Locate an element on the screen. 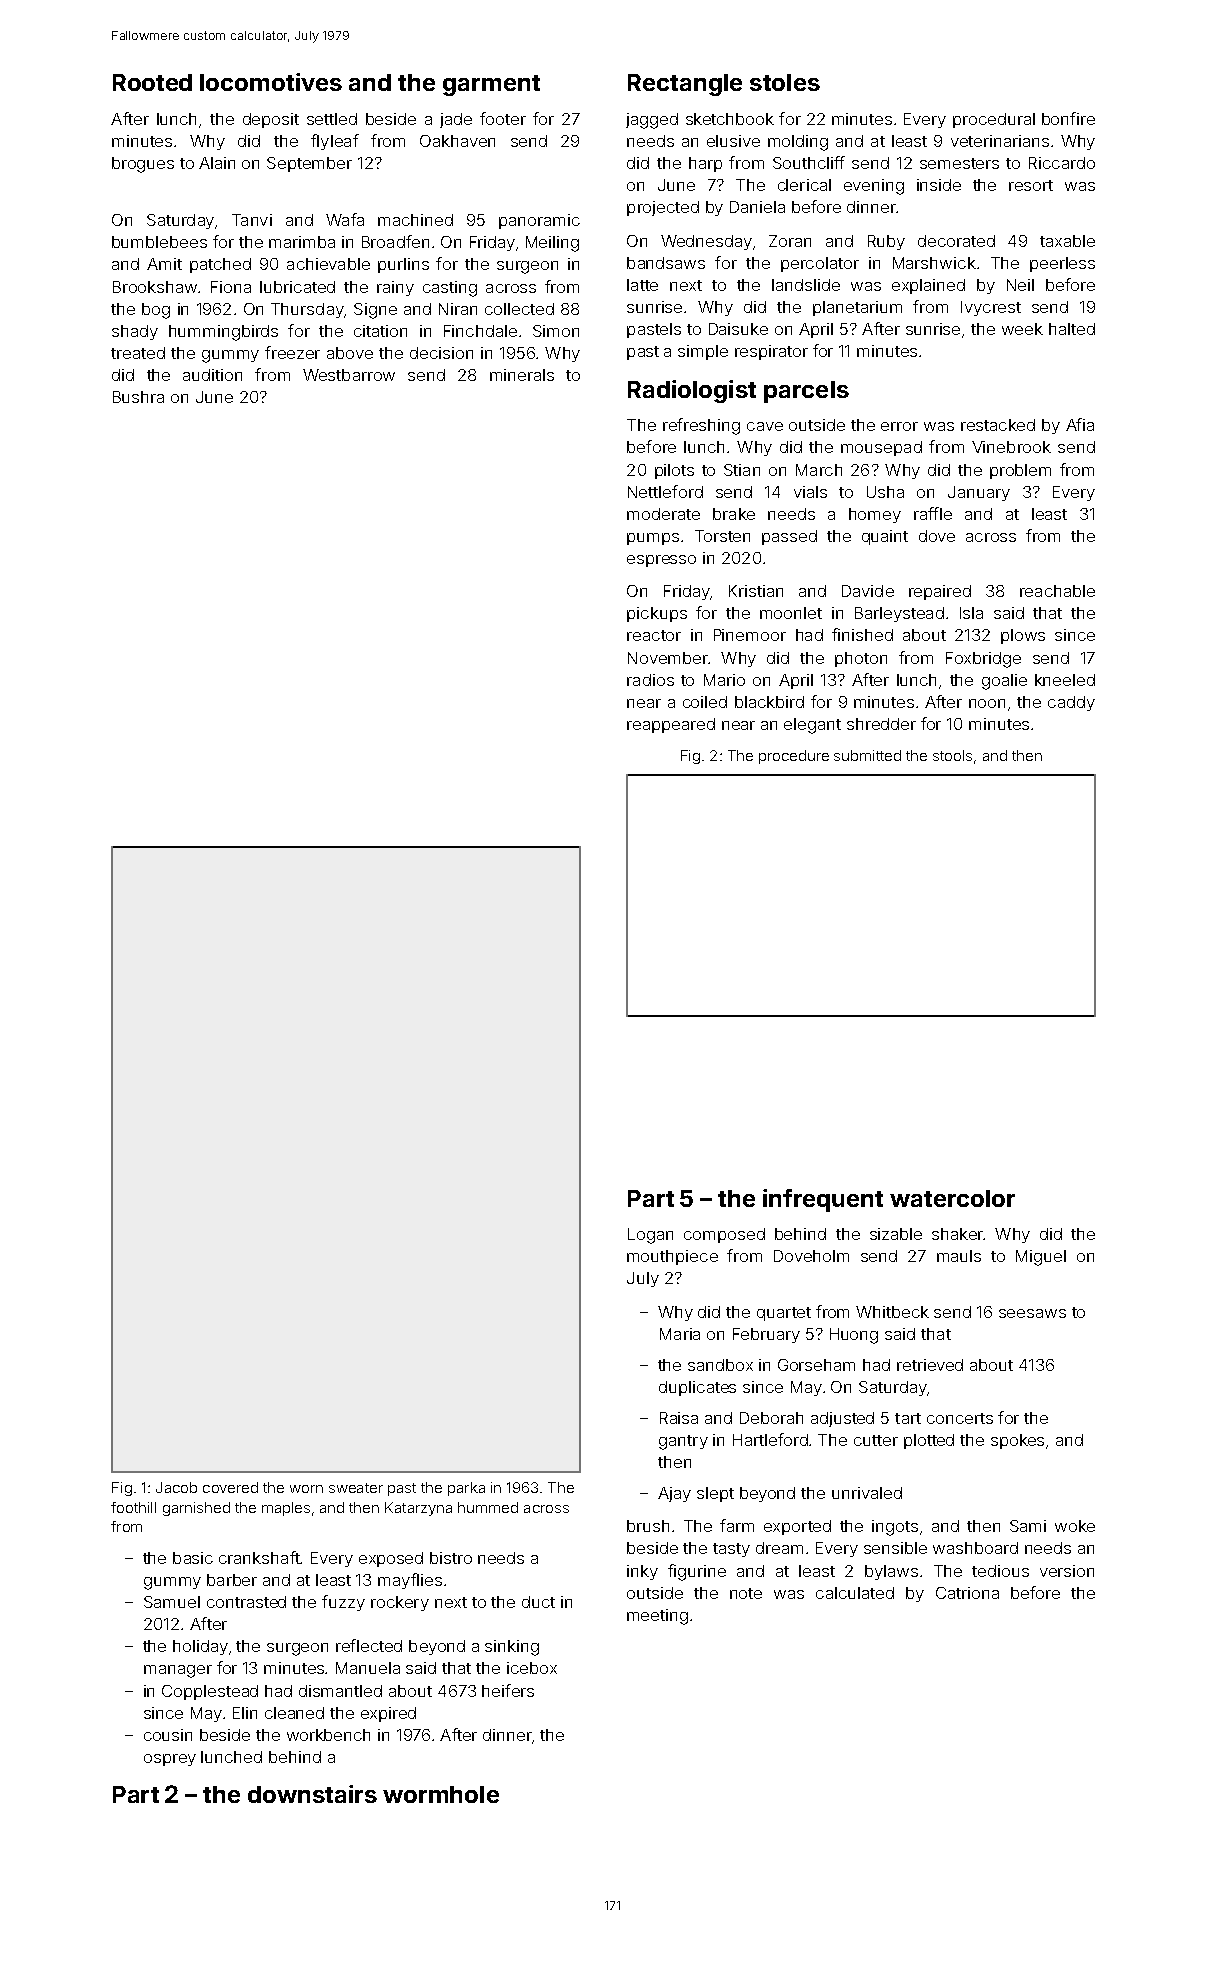 The height and width of the screenshot is (1988, 1207). osprey is located at coordinates (170, 1760).
